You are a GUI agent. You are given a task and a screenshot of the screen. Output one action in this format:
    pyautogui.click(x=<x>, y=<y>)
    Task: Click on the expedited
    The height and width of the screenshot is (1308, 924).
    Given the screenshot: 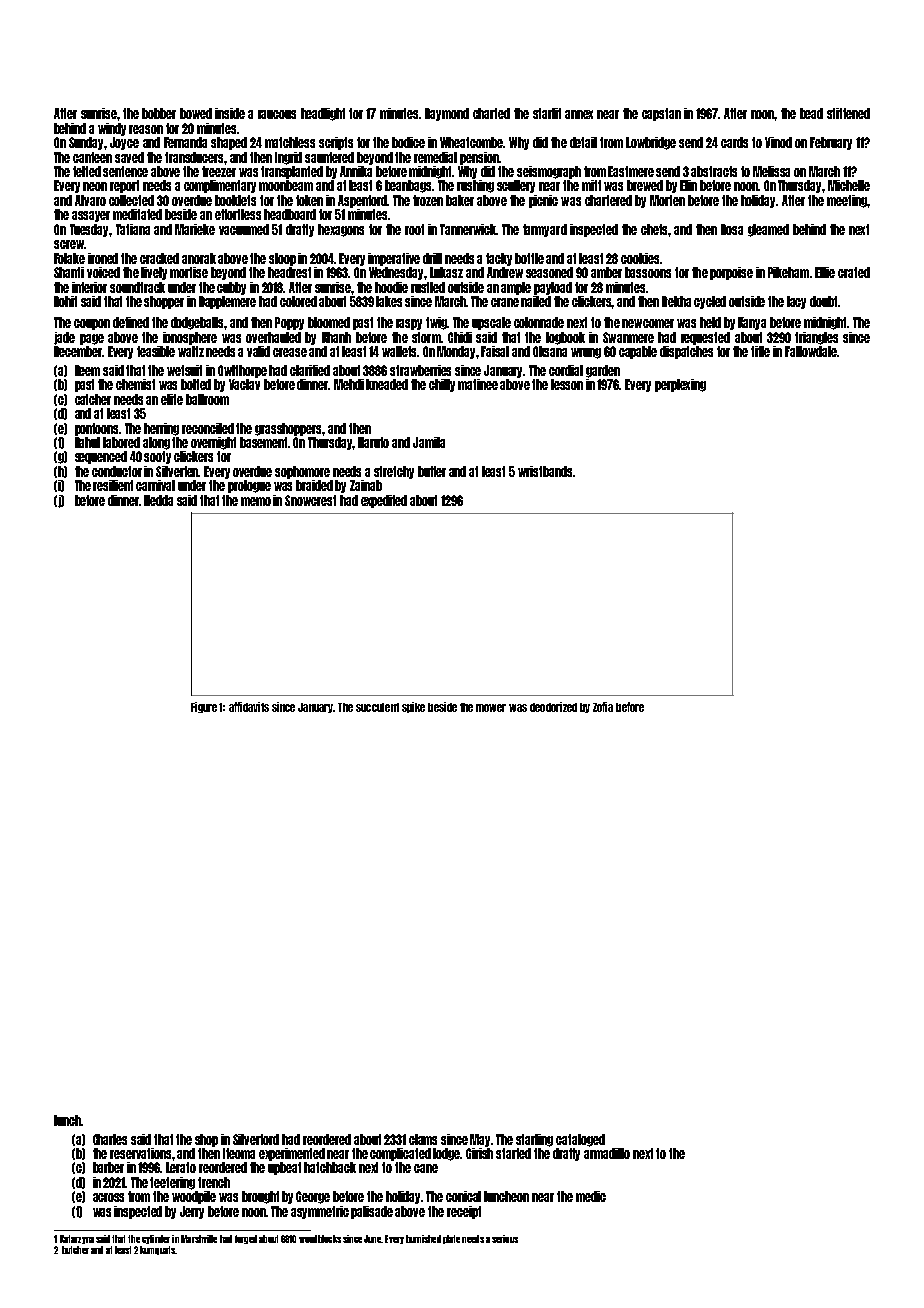 What is the action you would take?
    pyautogui.click(x=384, y=501)
